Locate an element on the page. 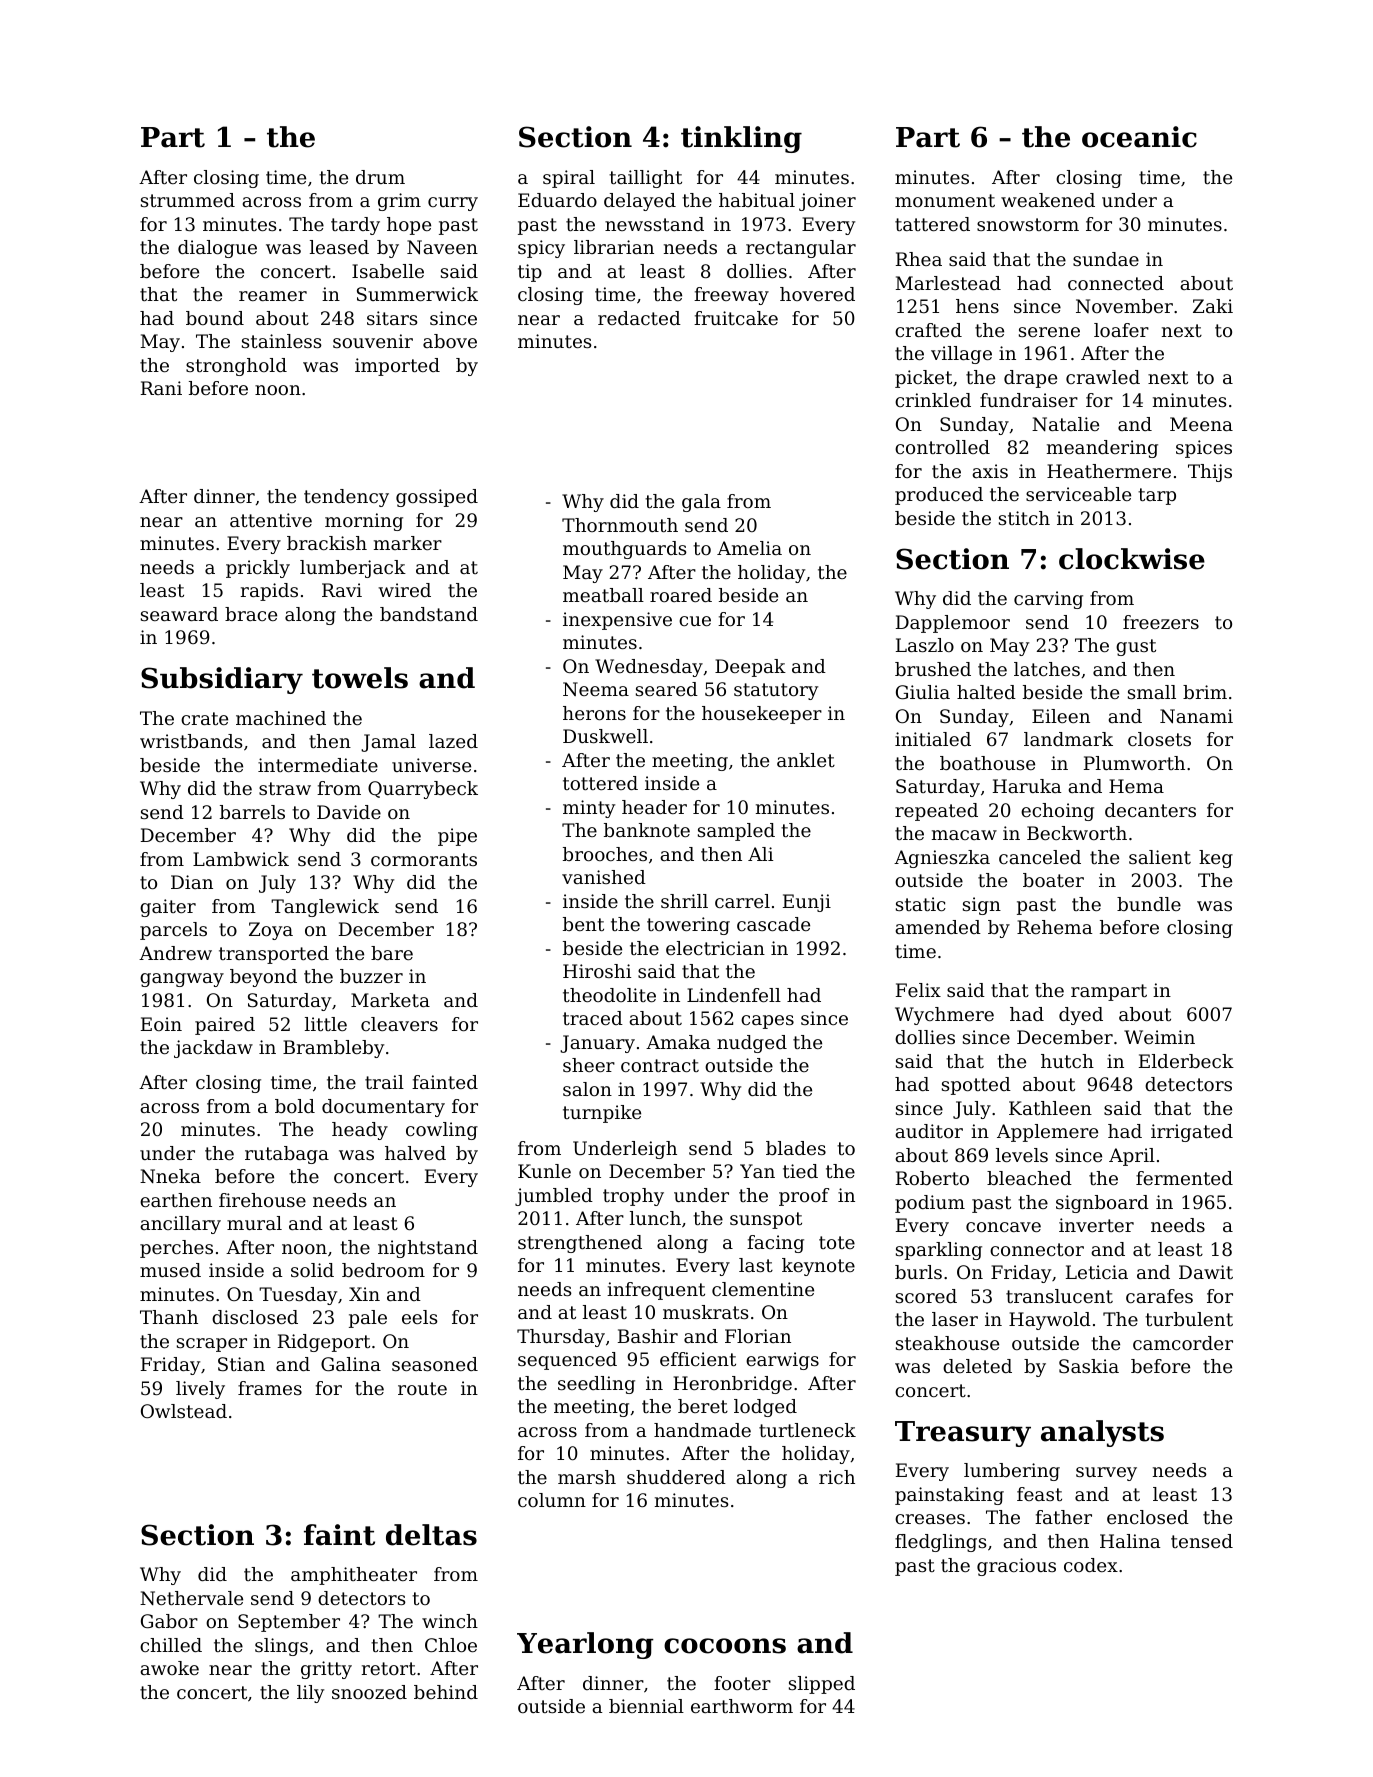  seaward is located at coordinates (179, 614).
